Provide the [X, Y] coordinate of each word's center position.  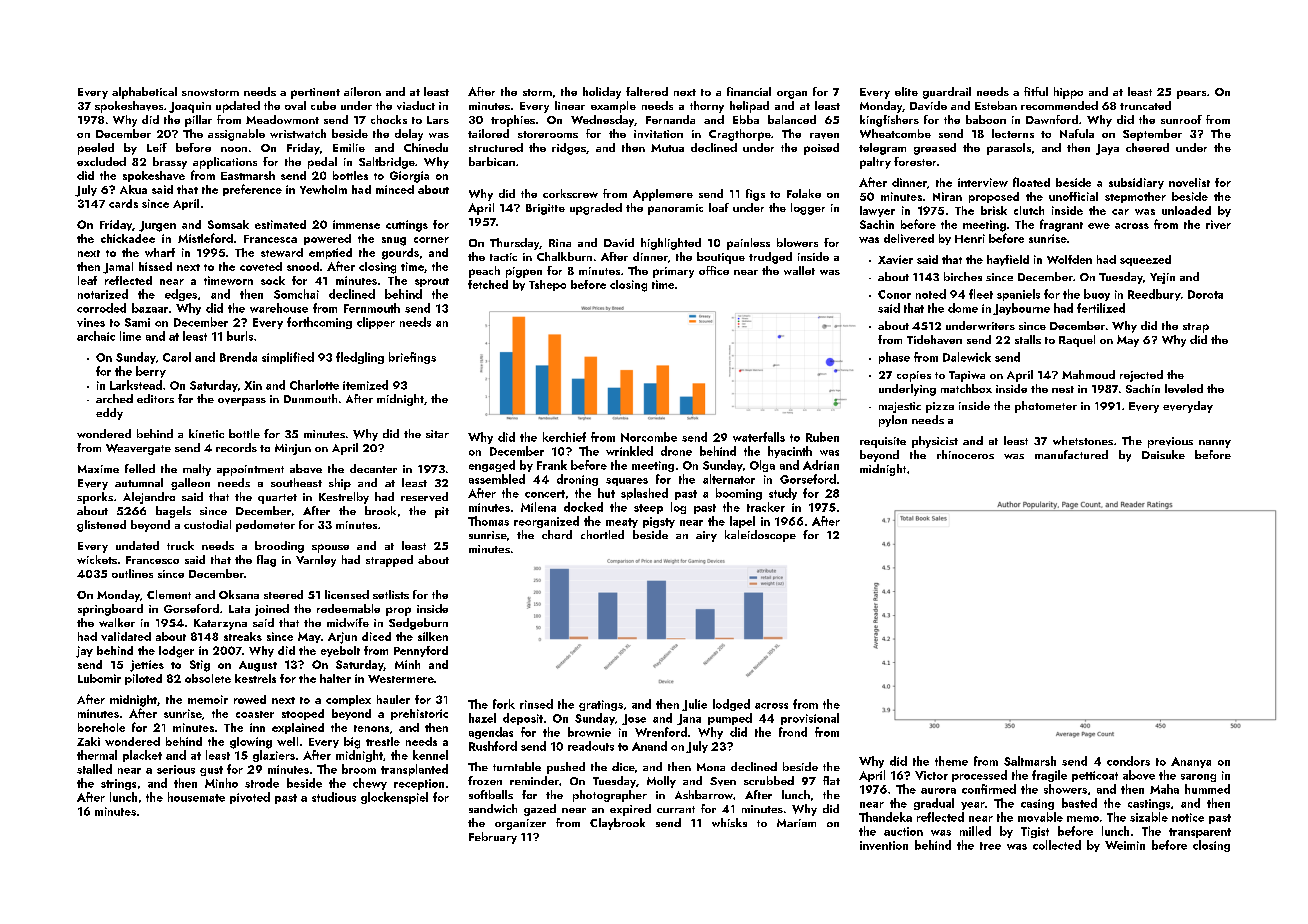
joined [272, 610]
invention [884, 845]
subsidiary [1136, 183]
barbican [492, 161]
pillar [198, 121]
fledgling [360, 358]
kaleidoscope [760, 536]
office [714, 270]
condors [1128, 761]
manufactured [1071, 454]
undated [137, 545]
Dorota [1205, 294]
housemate [196, 797]
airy [706, 536]
